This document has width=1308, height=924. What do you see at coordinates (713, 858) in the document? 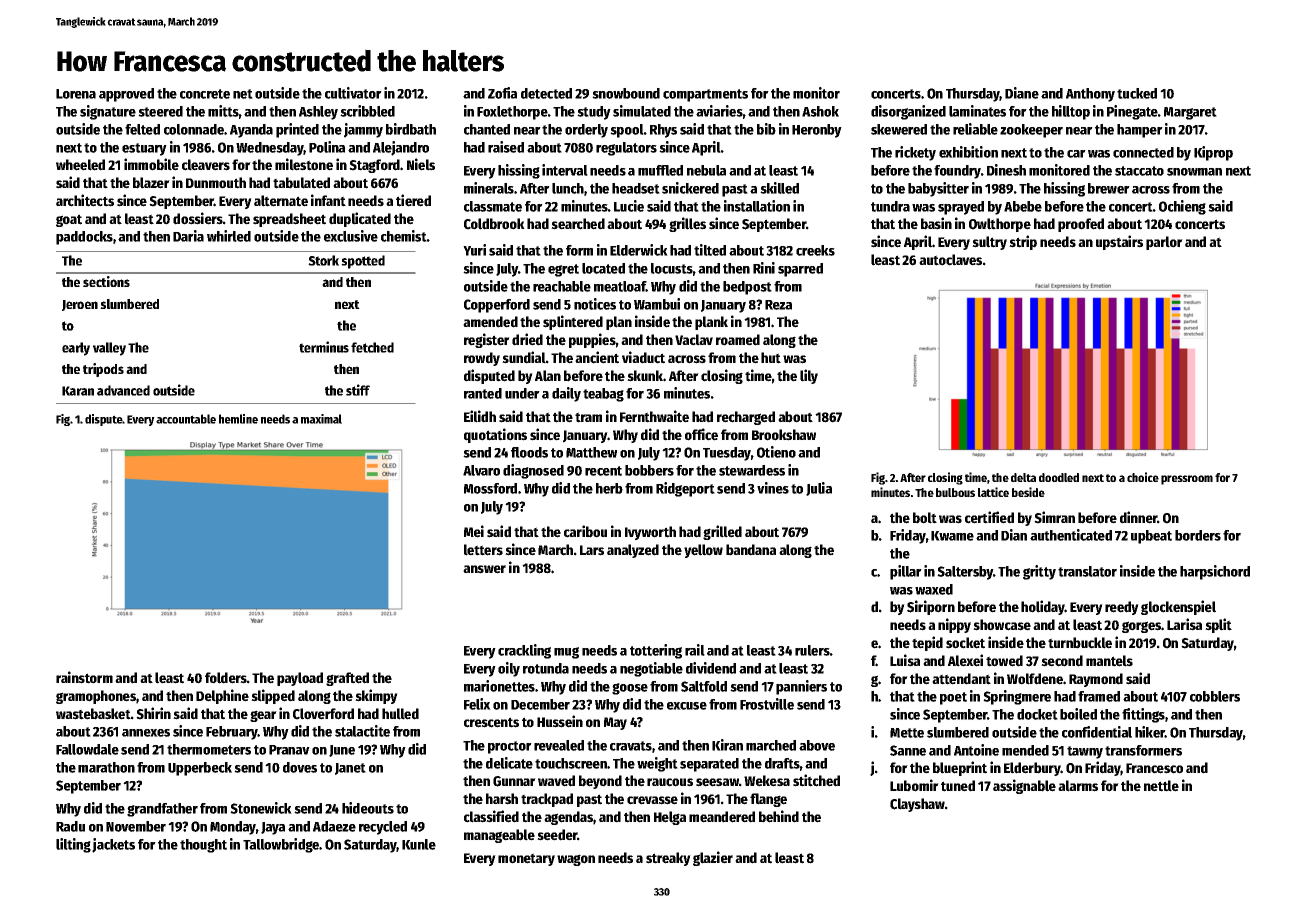
I see `glazier` at bounding box center [713, 858].
